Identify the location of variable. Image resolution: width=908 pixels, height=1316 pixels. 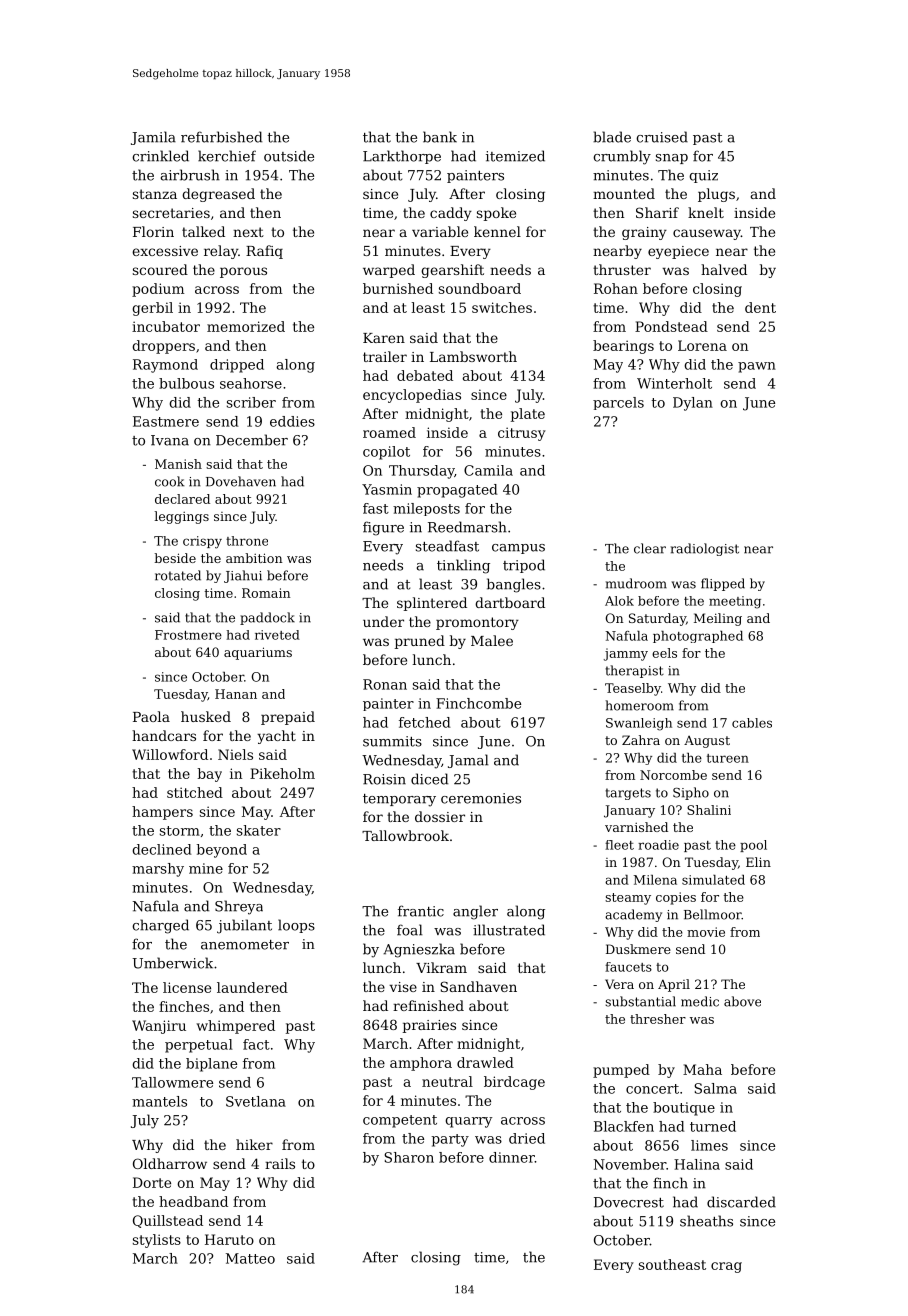
(440, 231).
